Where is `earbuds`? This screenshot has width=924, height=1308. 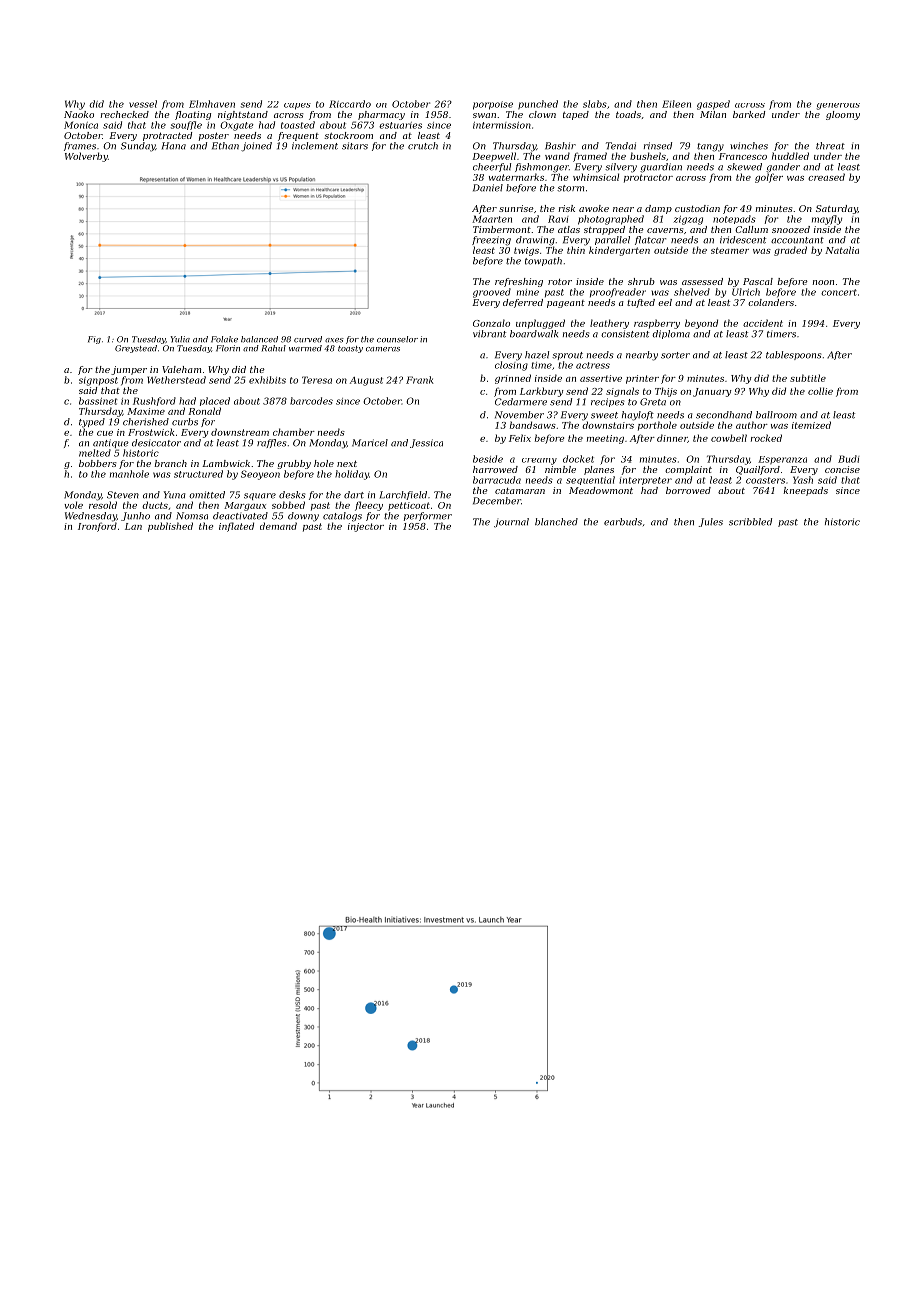
earbuds is located at coordinates (623, 522).
